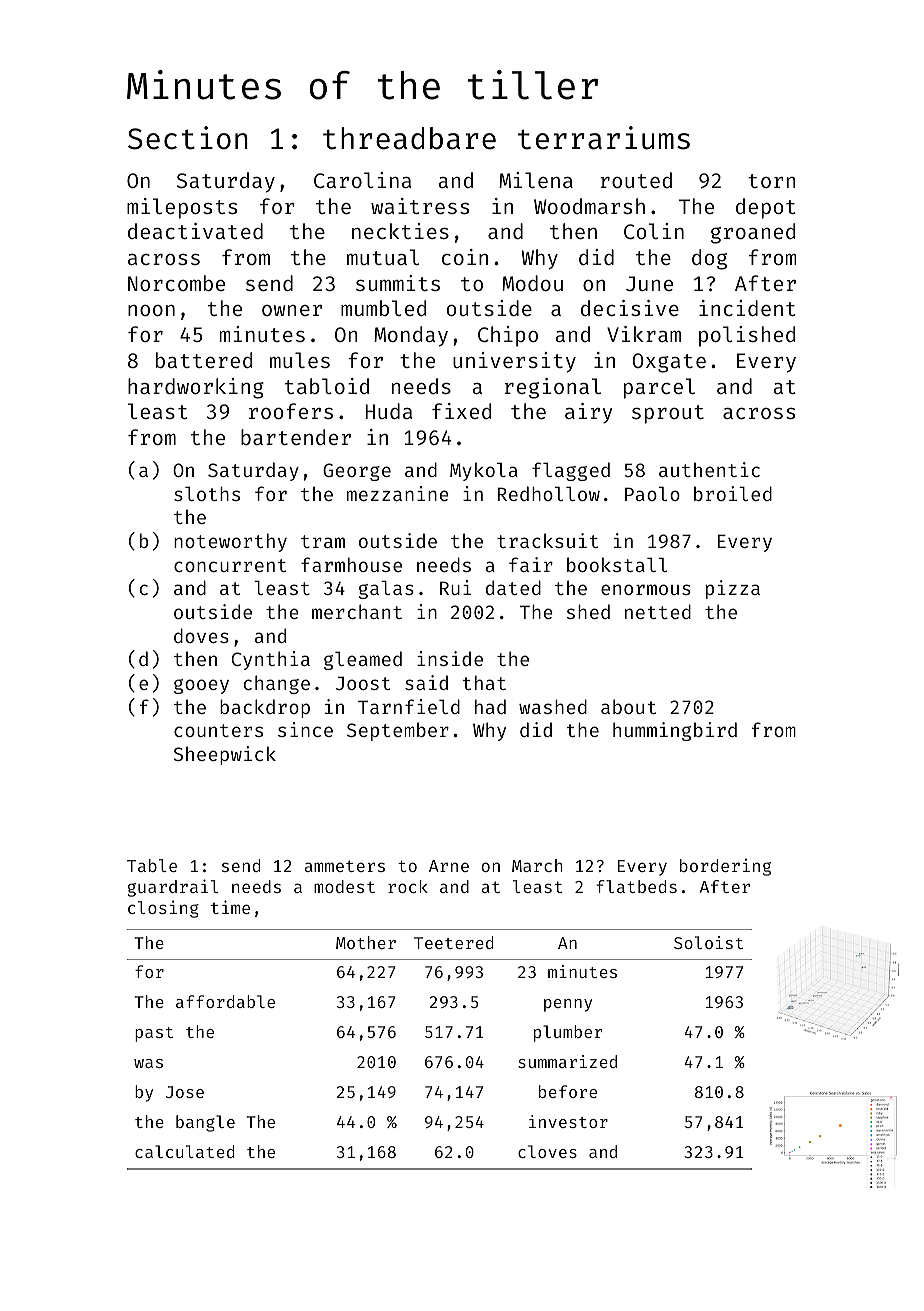 The height and width of the screenshot is (1311, 924). What do you see at coordinates (398, 283) in the screenshot?
I see `summits` at bounding box center [398, 283].
